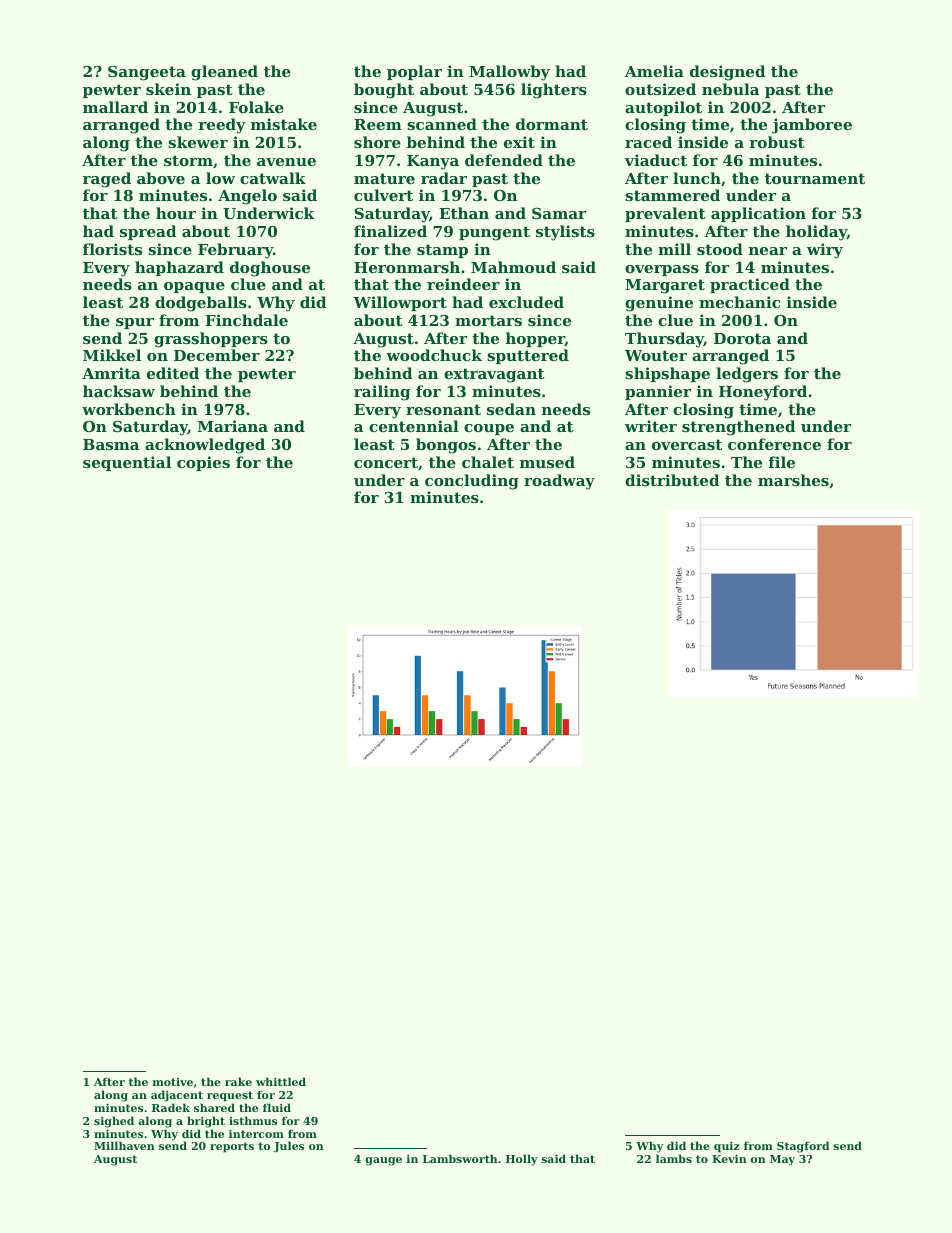  I want to click on Holly, so click(522, 1160).
